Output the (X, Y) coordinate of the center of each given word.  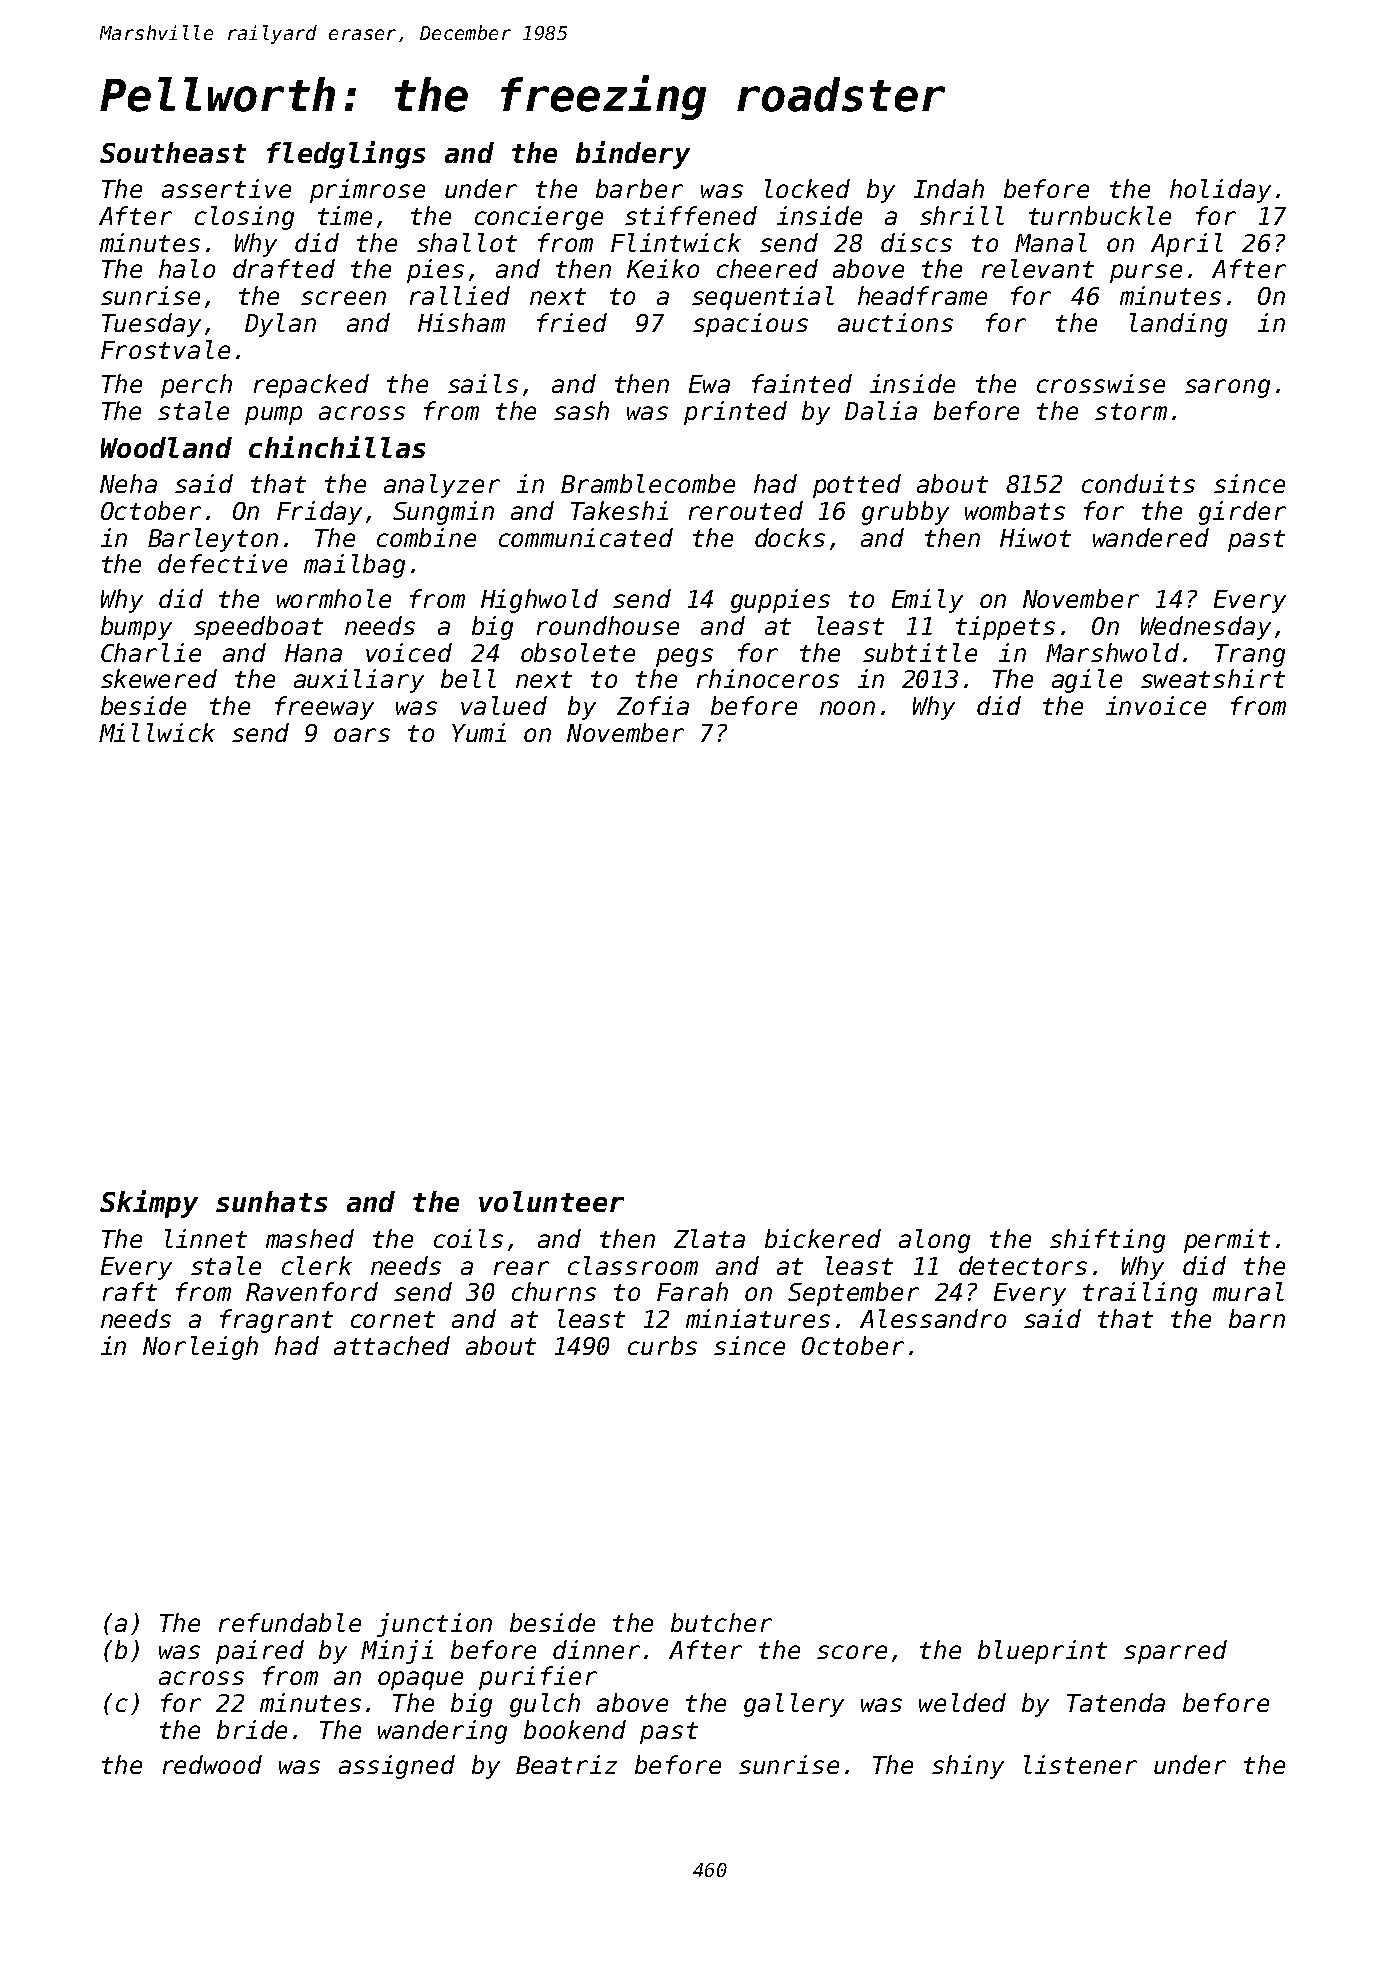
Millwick (157, 732)
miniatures (758, 1318)
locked (807, 188)
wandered (1151, 537)
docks (790, 537)
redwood (212, 1764)
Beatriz (566, 1764)
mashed (310, 1238)
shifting (1107, 1241)
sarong (1227, 388)
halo (187, 268)
